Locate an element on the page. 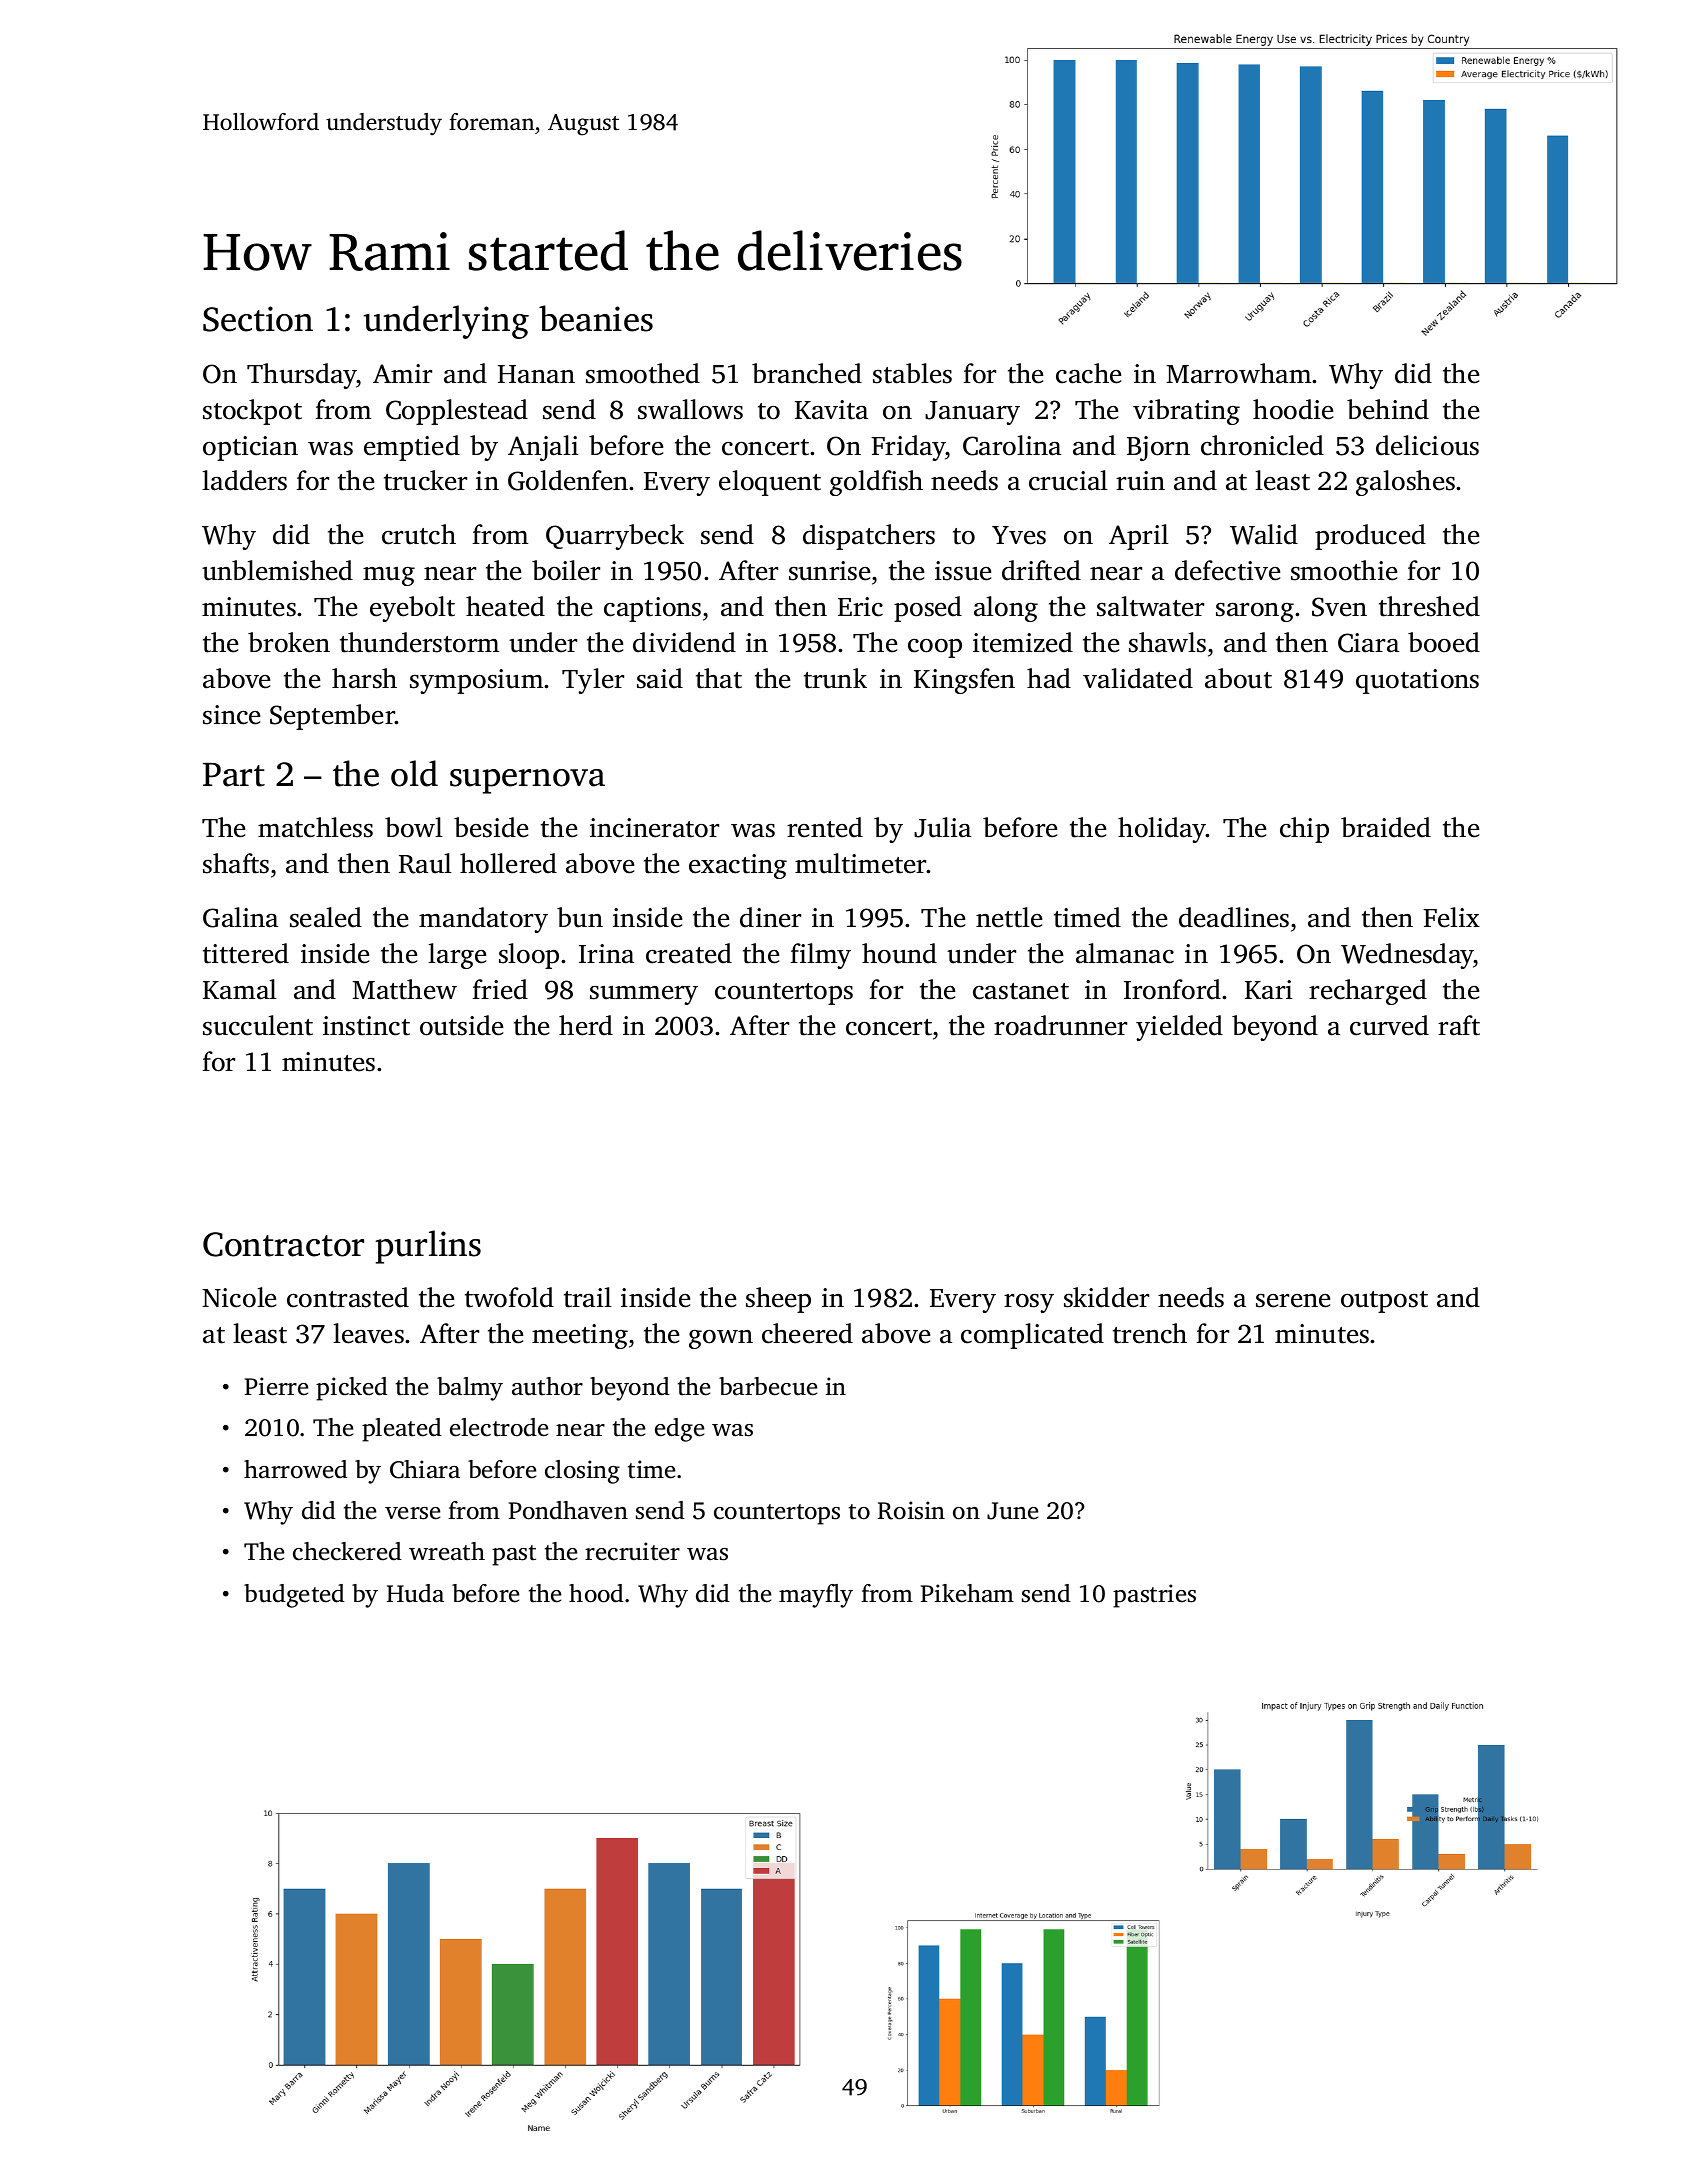  Section is located at coordinates (258, 319).
